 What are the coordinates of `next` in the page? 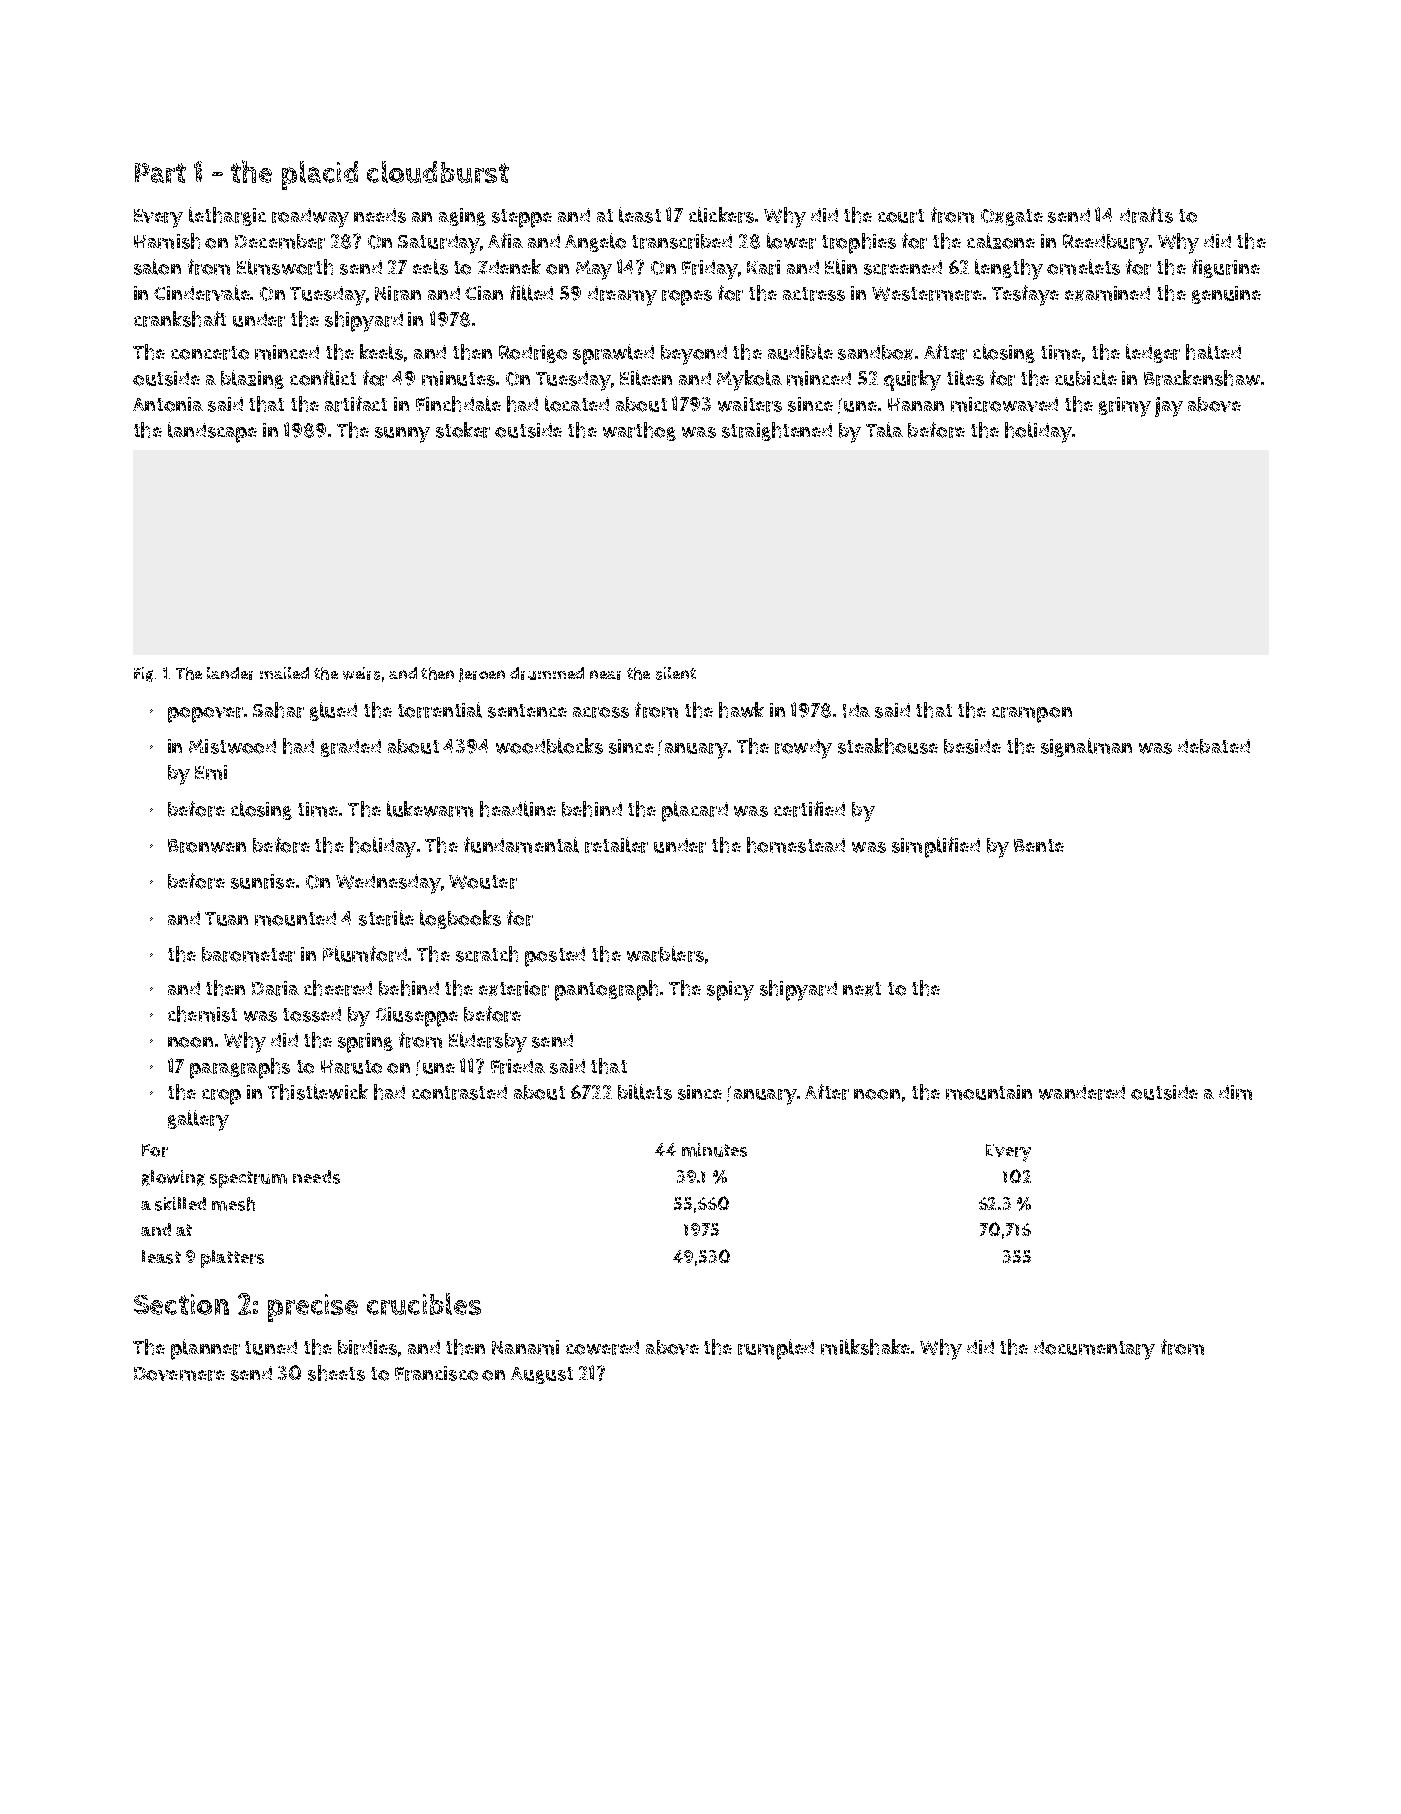 It's located at (862, 989).
